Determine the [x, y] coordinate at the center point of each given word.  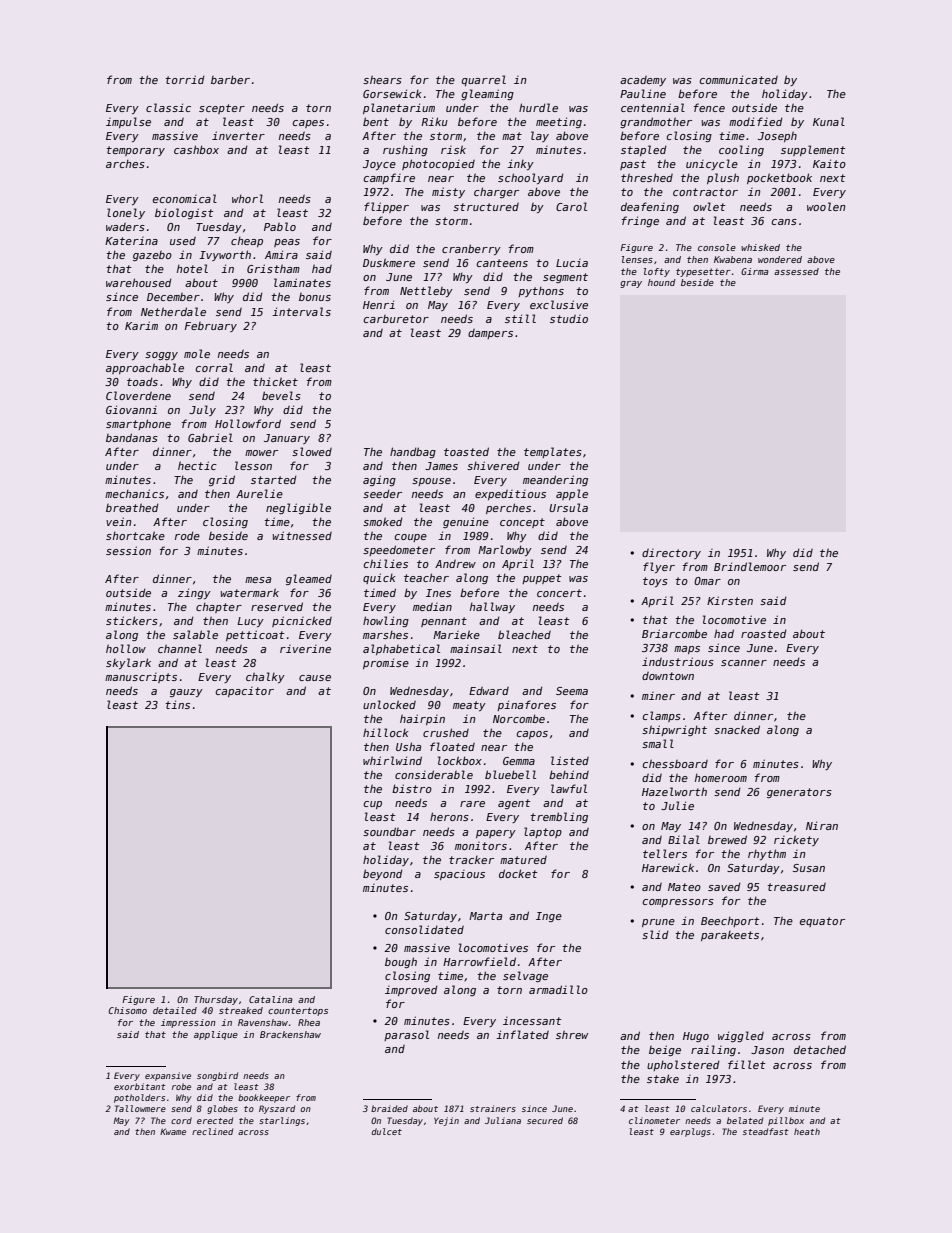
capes [308, 124]
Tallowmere [140, 1108]
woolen [826, 206]
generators [799, 793]
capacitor [244, 692]
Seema [572, 691]
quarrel [484, 80]
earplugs [690, 1132]
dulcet [386, 1131]
